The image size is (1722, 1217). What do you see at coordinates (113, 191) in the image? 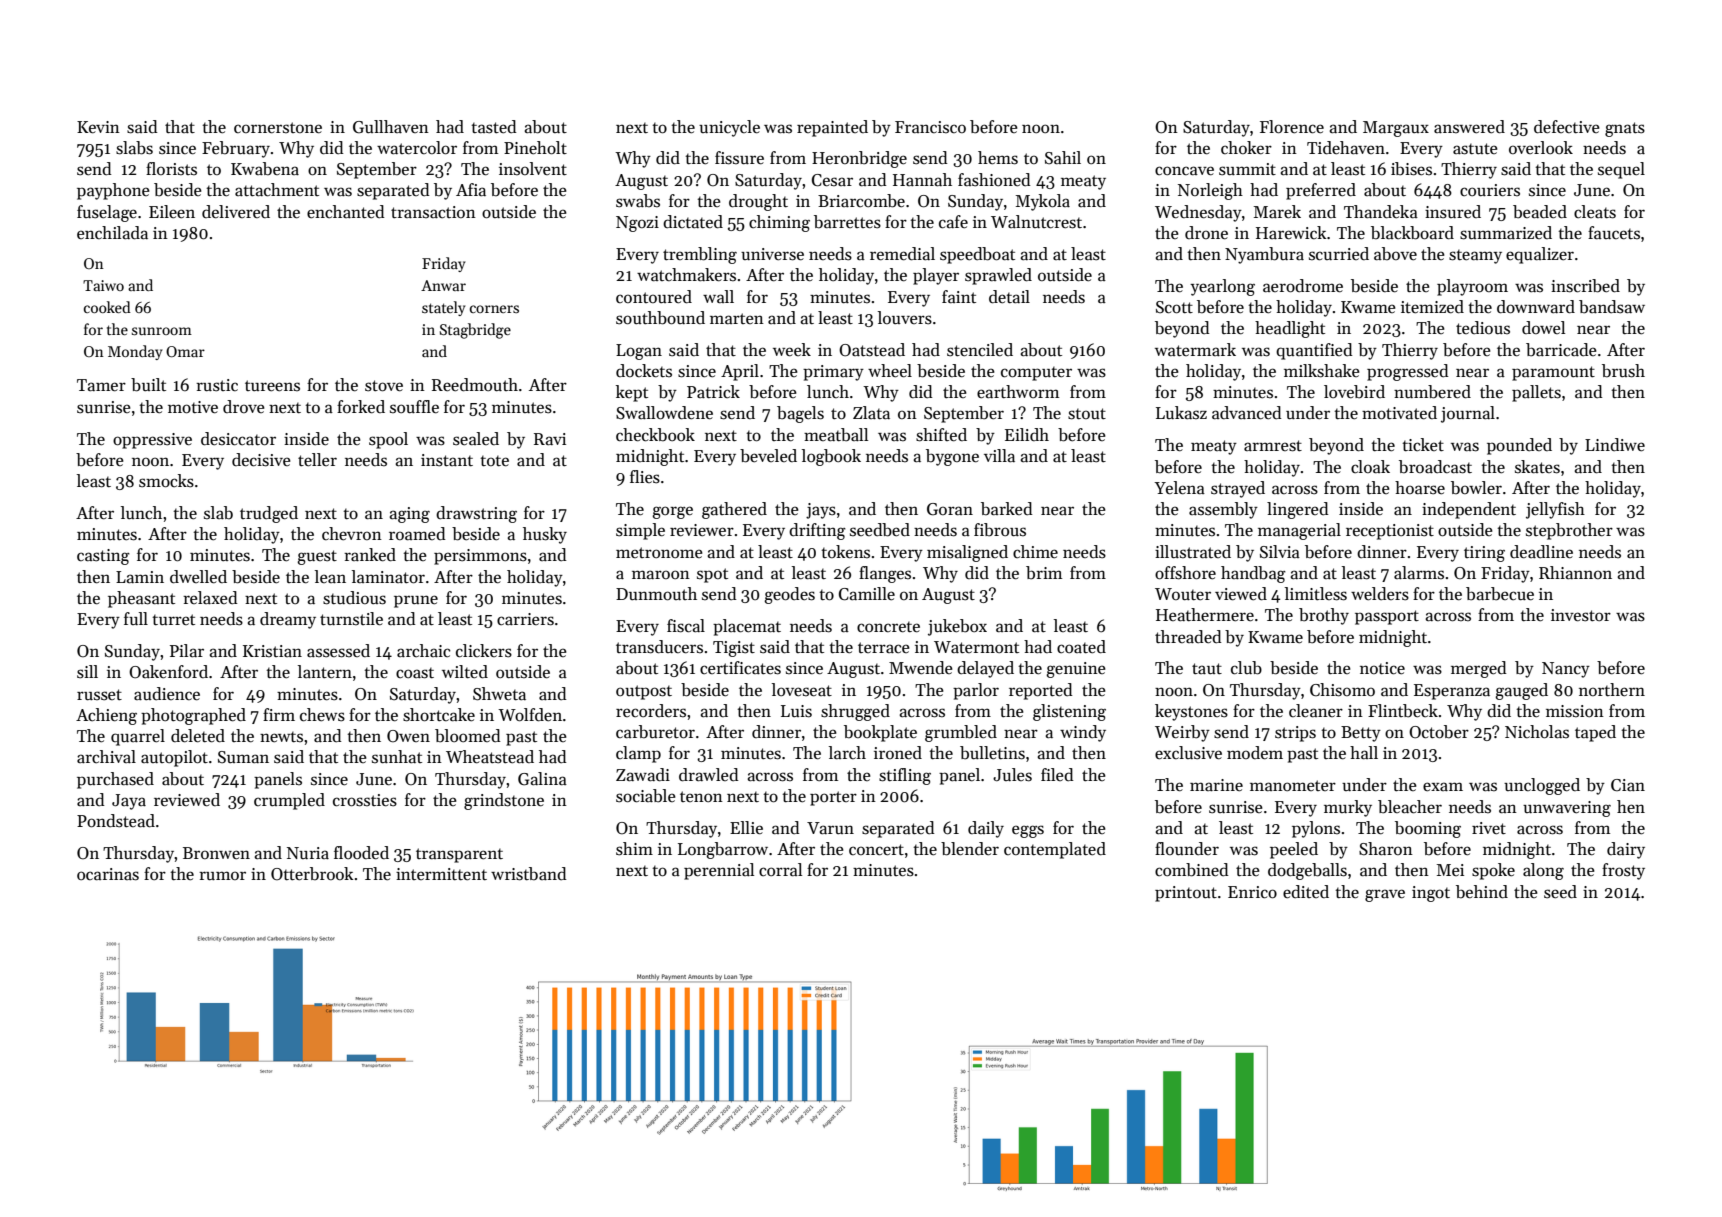
I see `payphone` at bounding box center [113, 191].
